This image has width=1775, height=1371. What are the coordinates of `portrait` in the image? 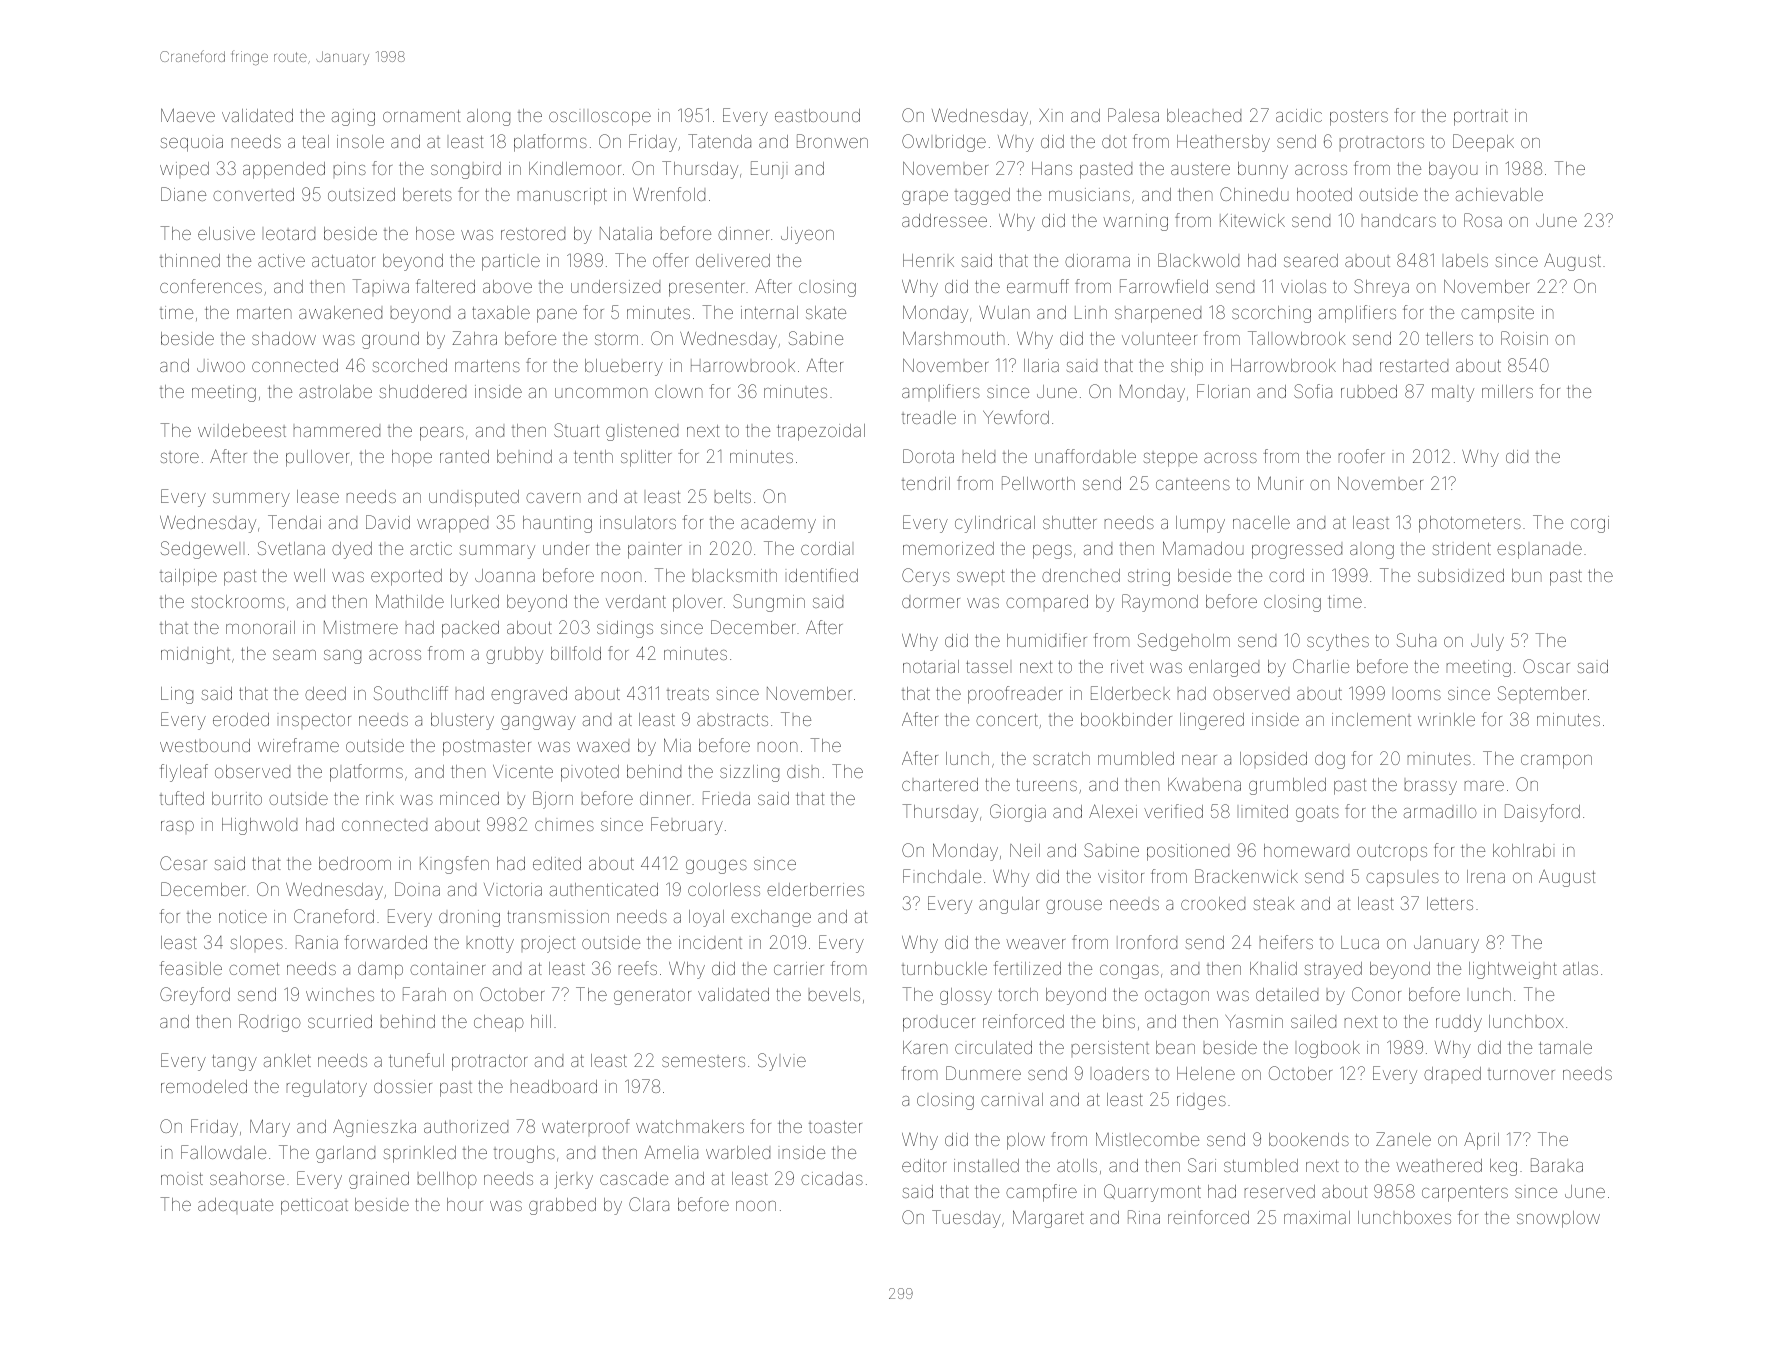 It's located at (1481, 118).
